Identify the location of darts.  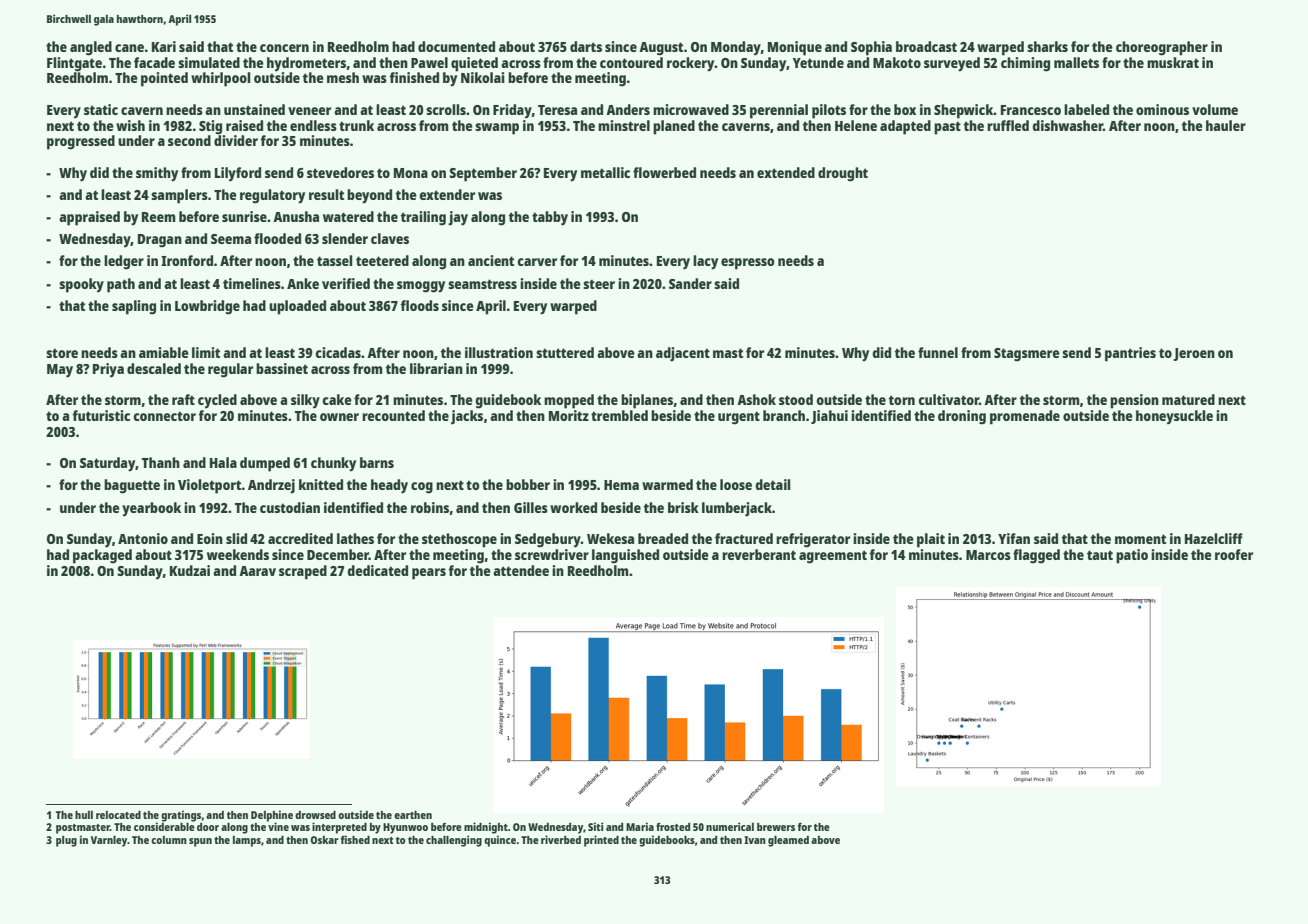
(586, 46).
